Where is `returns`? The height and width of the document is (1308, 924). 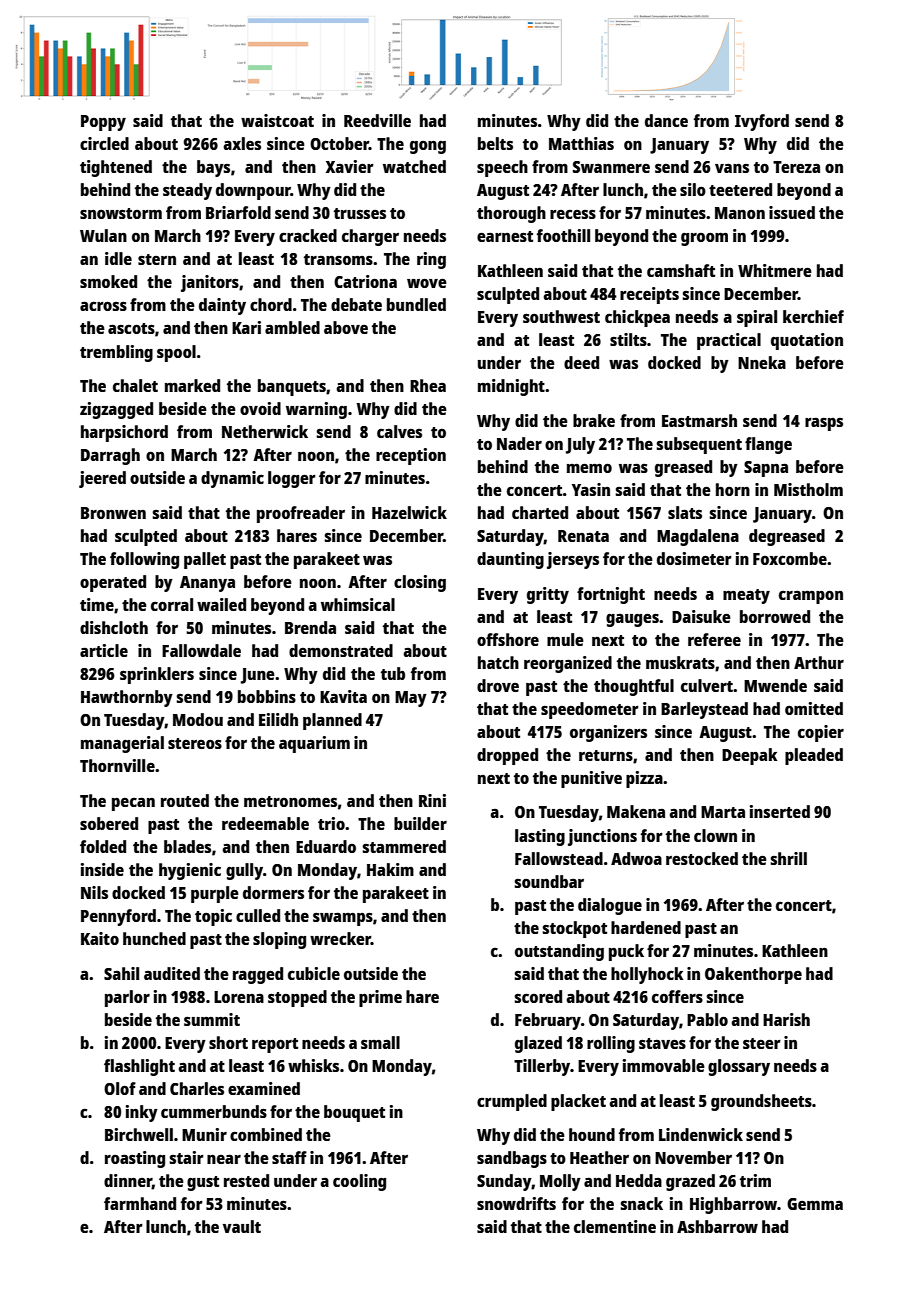
returns is located at coordinates (606, 755).
